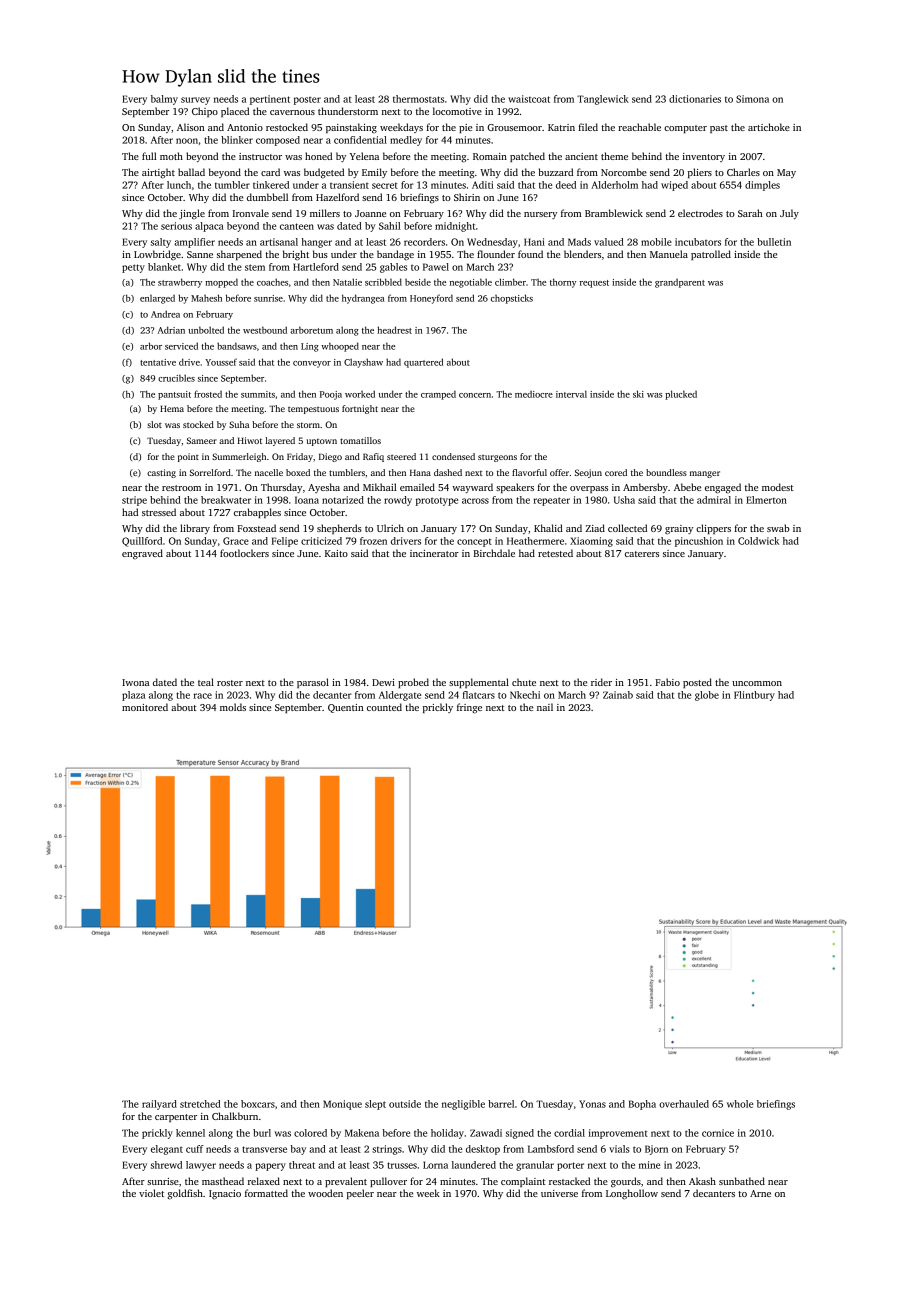 The width and height of the page is (924, 1308). What do you see at coordinates (145, 707) in the page?
I see `monitored` at bounding box center [145, 707].
